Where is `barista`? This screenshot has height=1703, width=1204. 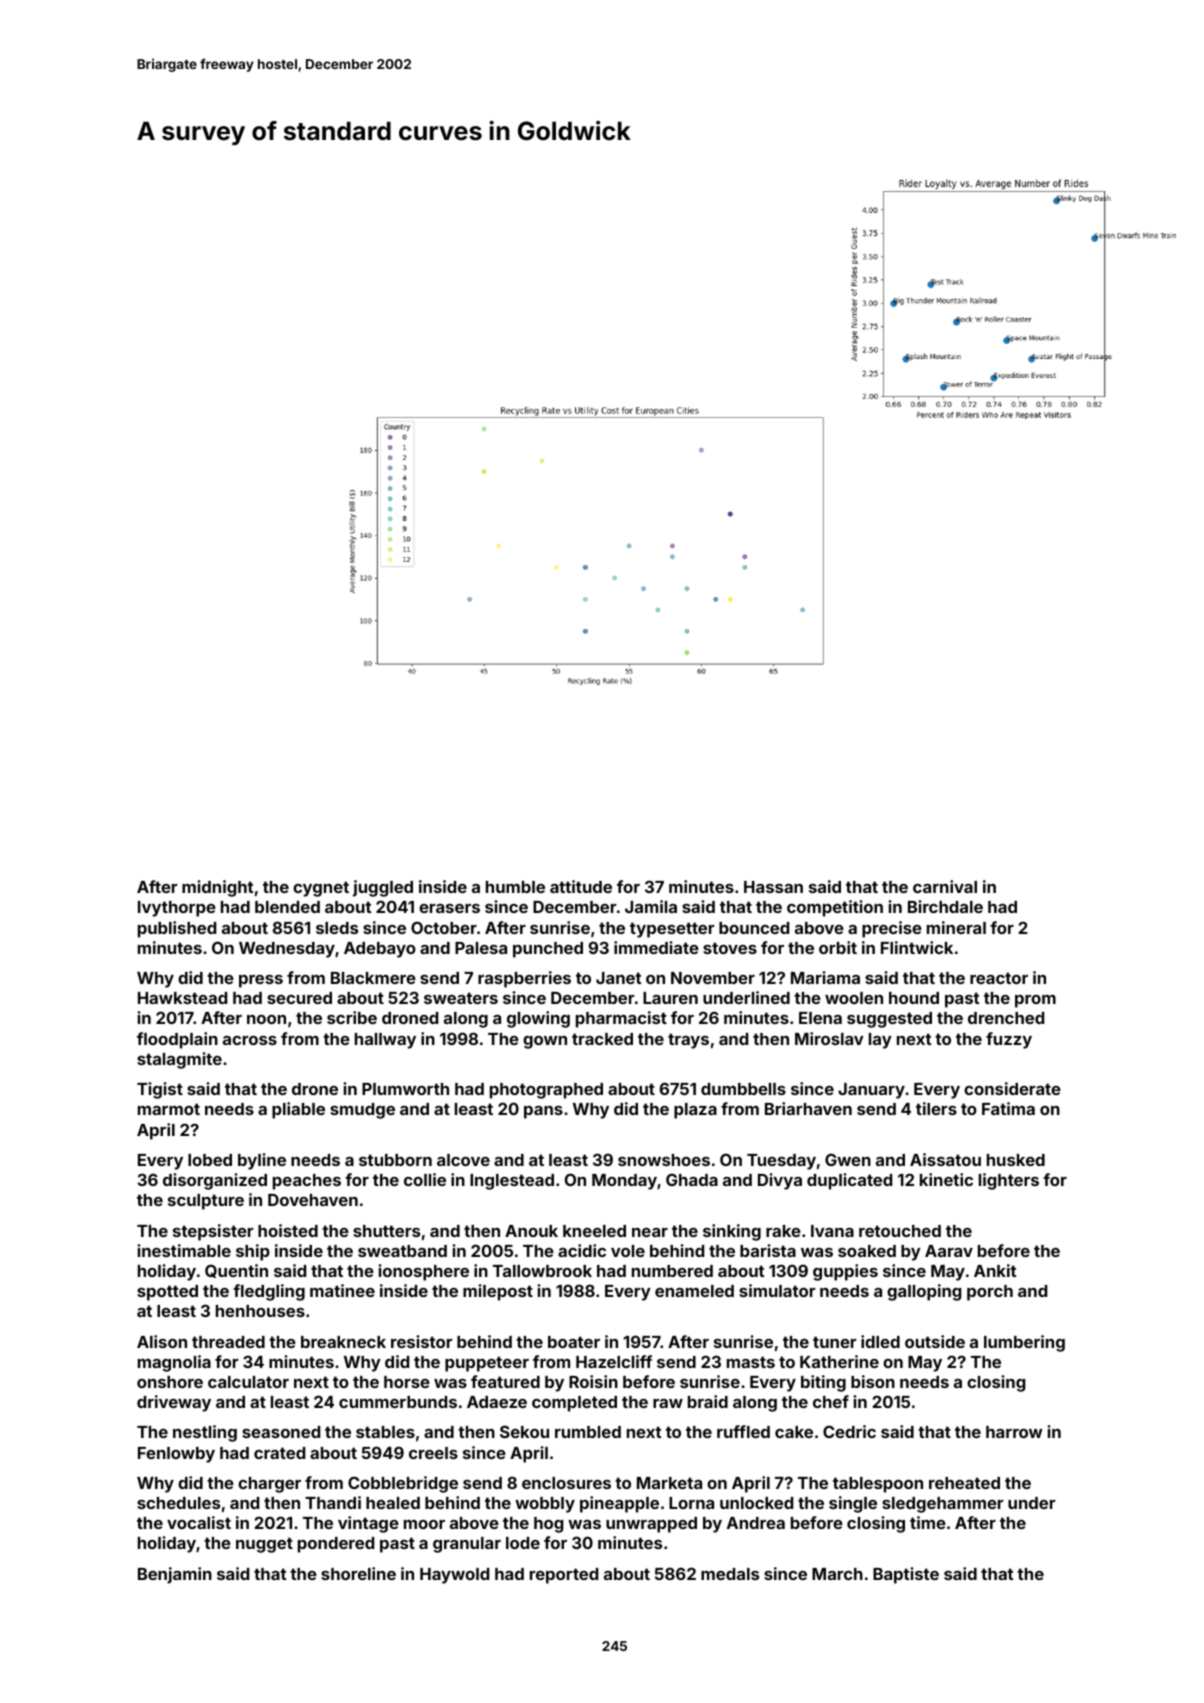 barista is located at coordinates (768, 1250).
